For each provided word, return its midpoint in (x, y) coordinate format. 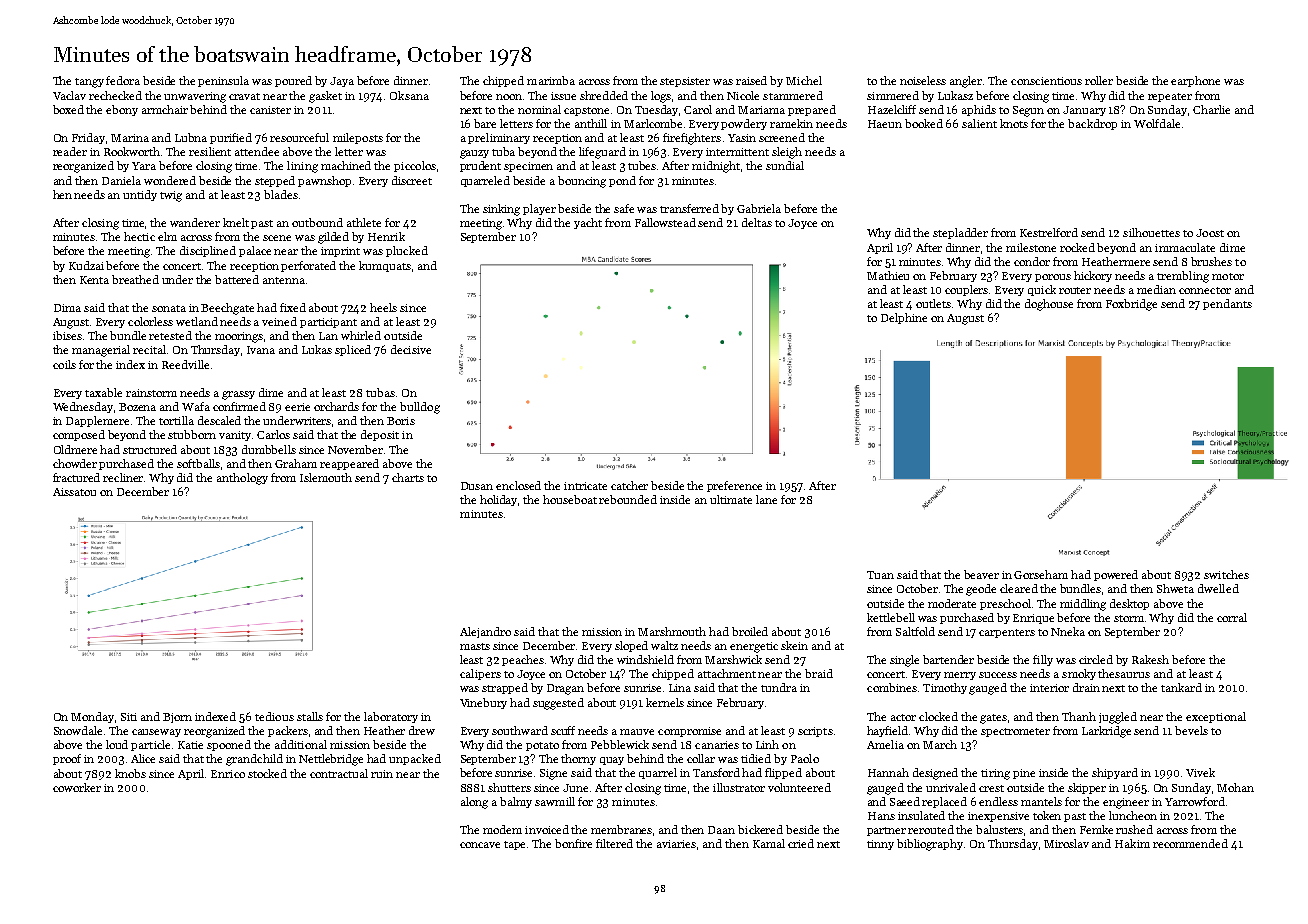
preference (734, 486)
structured (150, 449)
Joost (1210, 233)
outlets (933, 303)
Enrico (228, 774)
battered (237, 279)
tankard (1181, 687)
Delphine (904, 318)
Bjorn (177, 718)
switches (1226, 574)
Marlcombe (653, 123)
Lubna (191, 137)
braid (819, 673)
